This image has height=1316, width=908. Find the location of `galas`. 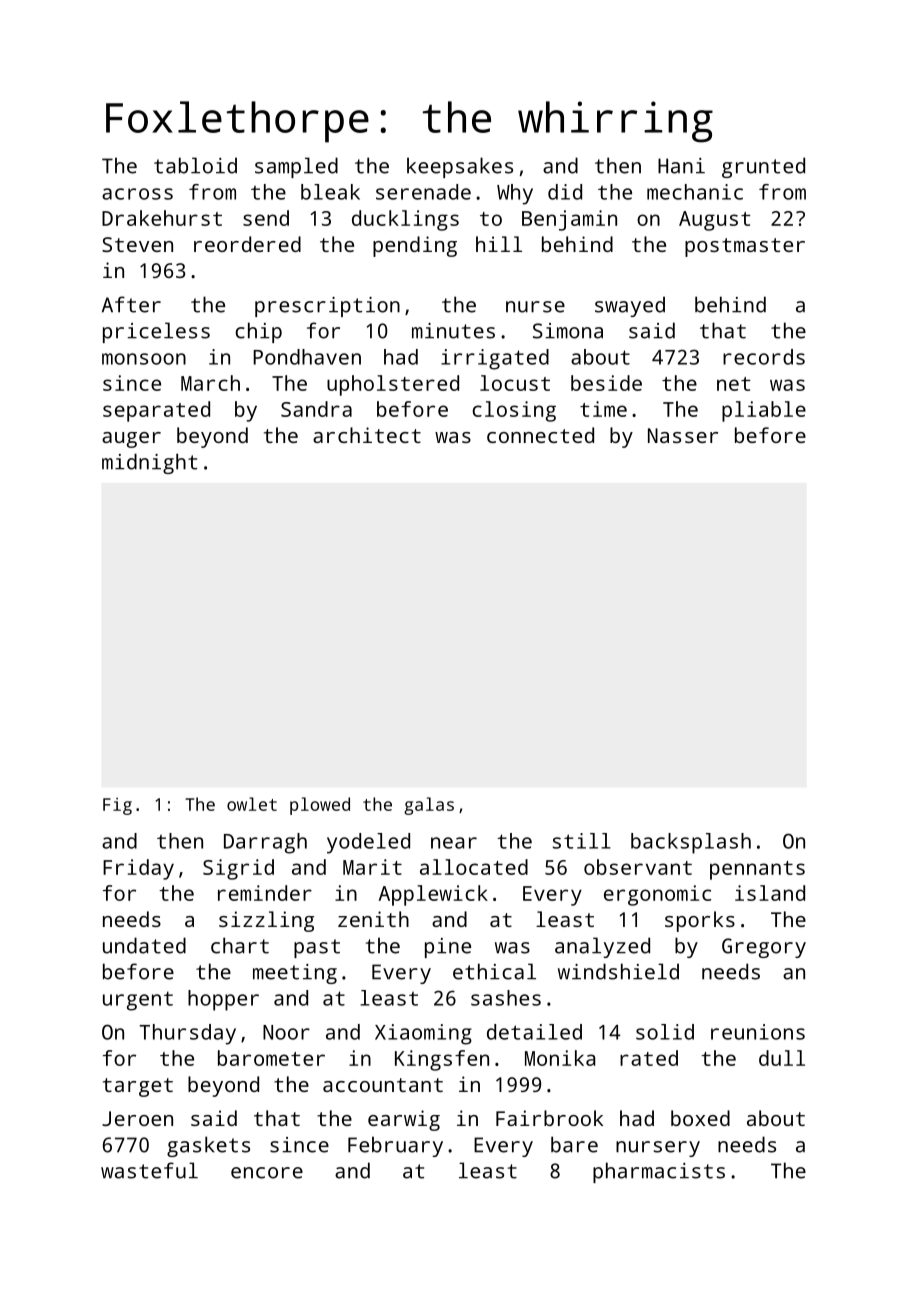

galas is located at coordinates (429, 806).
